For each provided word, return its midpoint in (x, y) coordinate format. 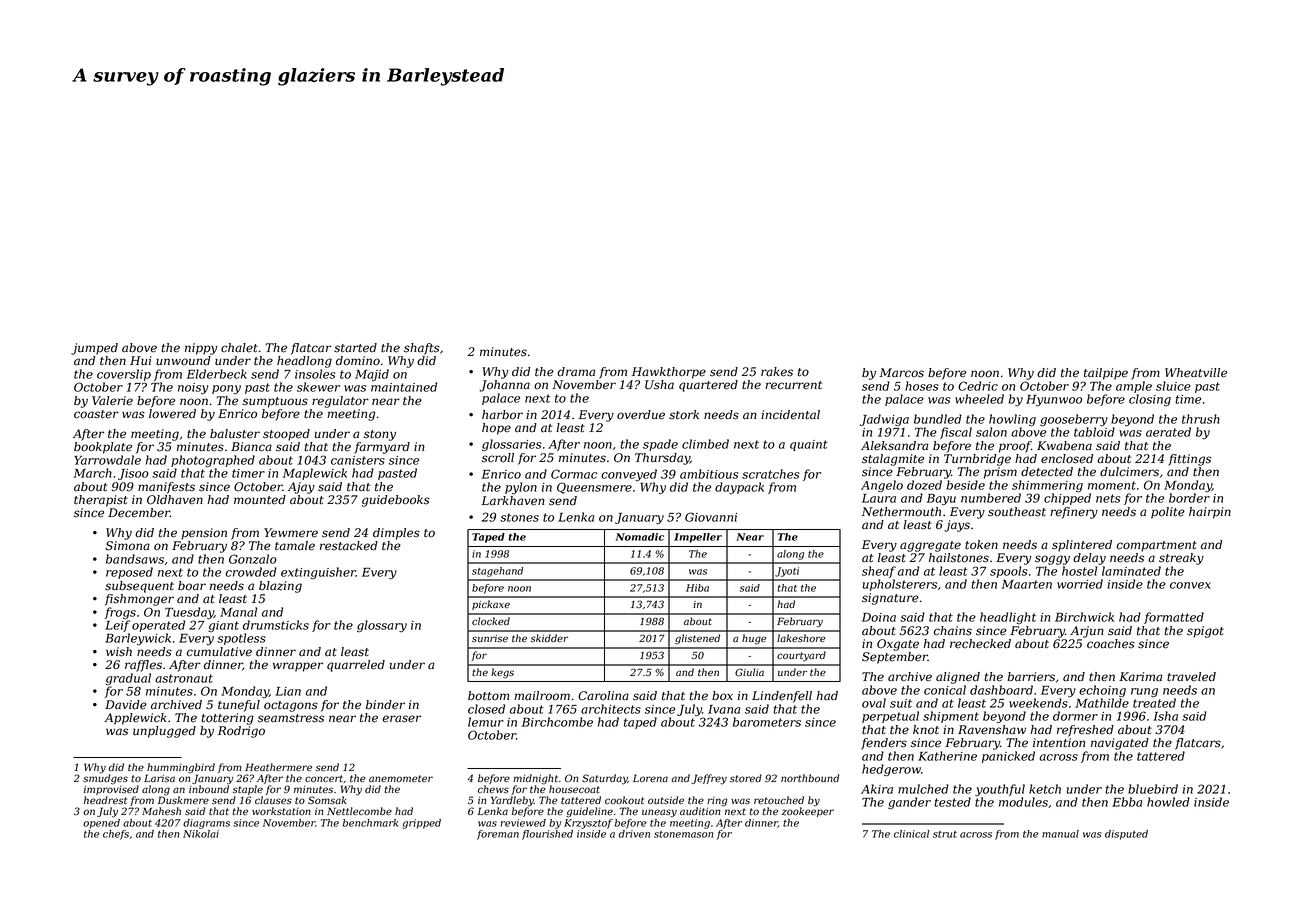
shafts (422, 349)
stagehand (497, 572)
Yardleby (512, 801)
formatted (1174, 618)
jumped (94, 349)
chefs (116, 835)
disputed (1126, 835)
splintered (1082, 546)
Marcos (902, 373)
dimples (396, 534)
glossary (382, 626)
